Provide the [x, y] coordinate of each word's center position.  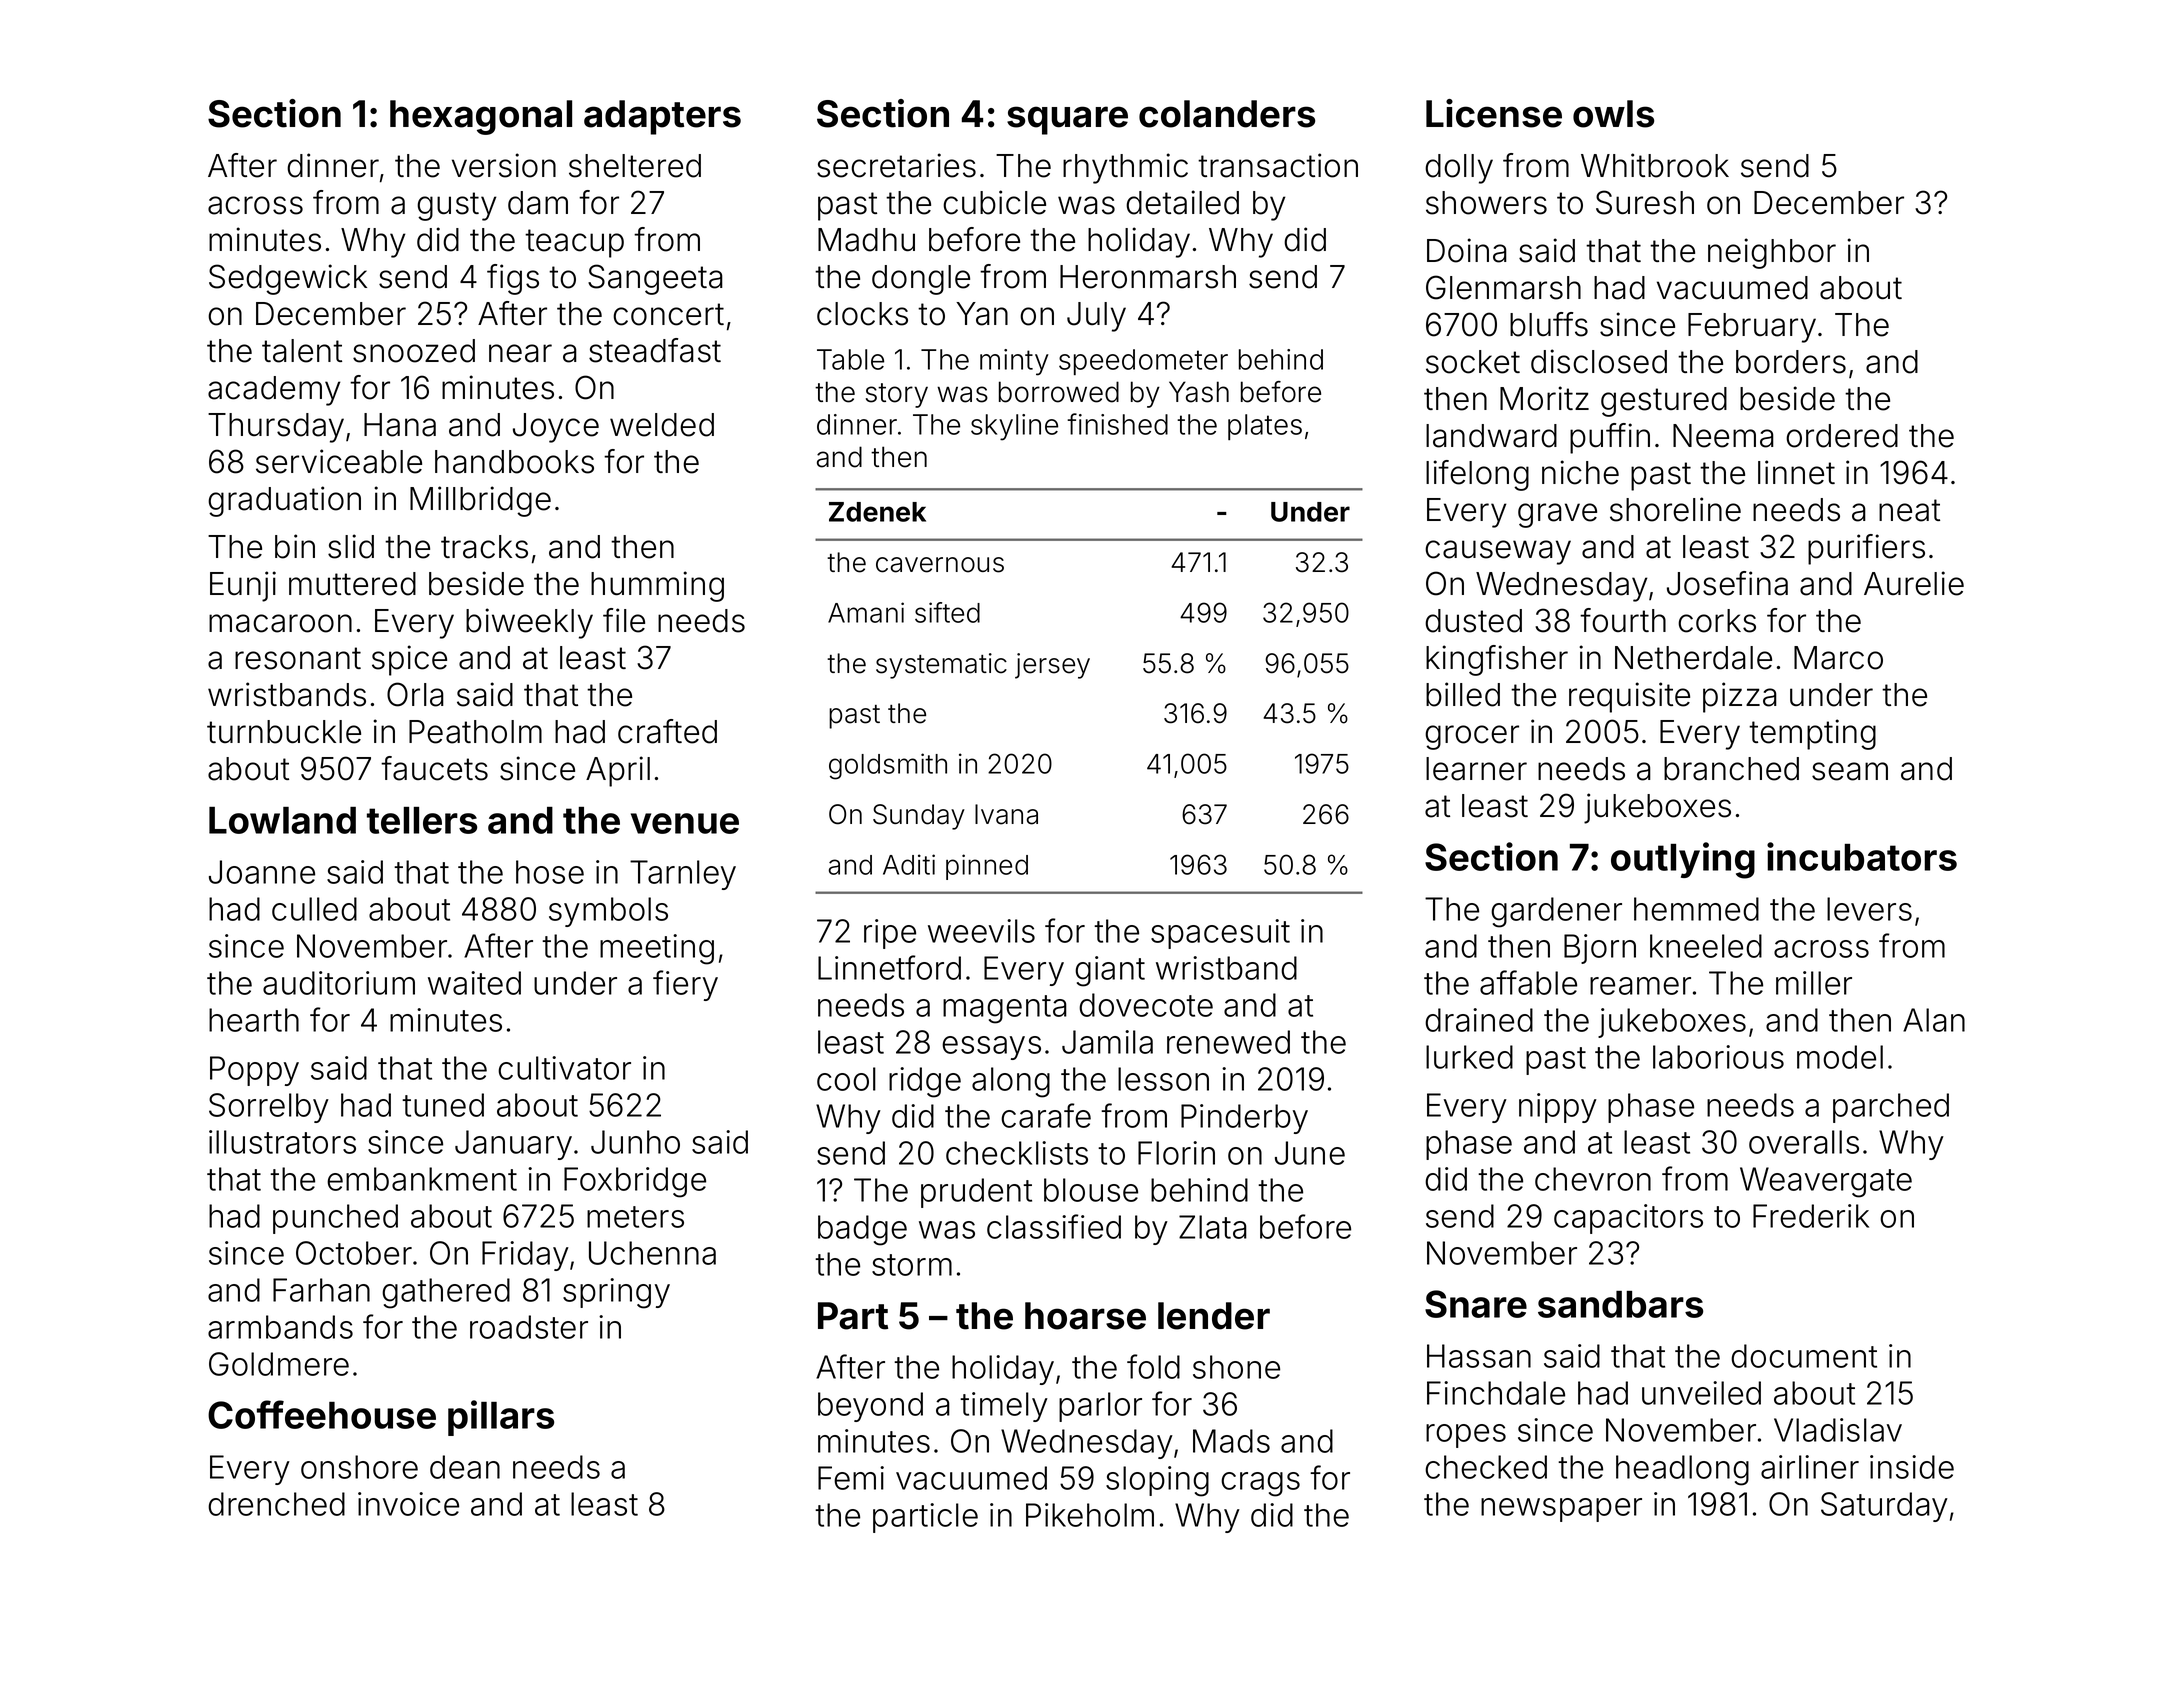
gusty [457, 206]
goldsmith [888, 766]
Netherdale [1693, 658]
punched [335, 1219]
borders [1791, 362]
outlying [1683, 860]
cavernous [940, 565]
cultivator [564, 1068]
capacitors [1628, 1219]
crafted [667, 731]
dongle [921, 280]
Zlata [1213, 1227]
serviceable [339, 461]
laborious [1718, 1057]
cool [846, 1079]
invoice [408, 1504]
